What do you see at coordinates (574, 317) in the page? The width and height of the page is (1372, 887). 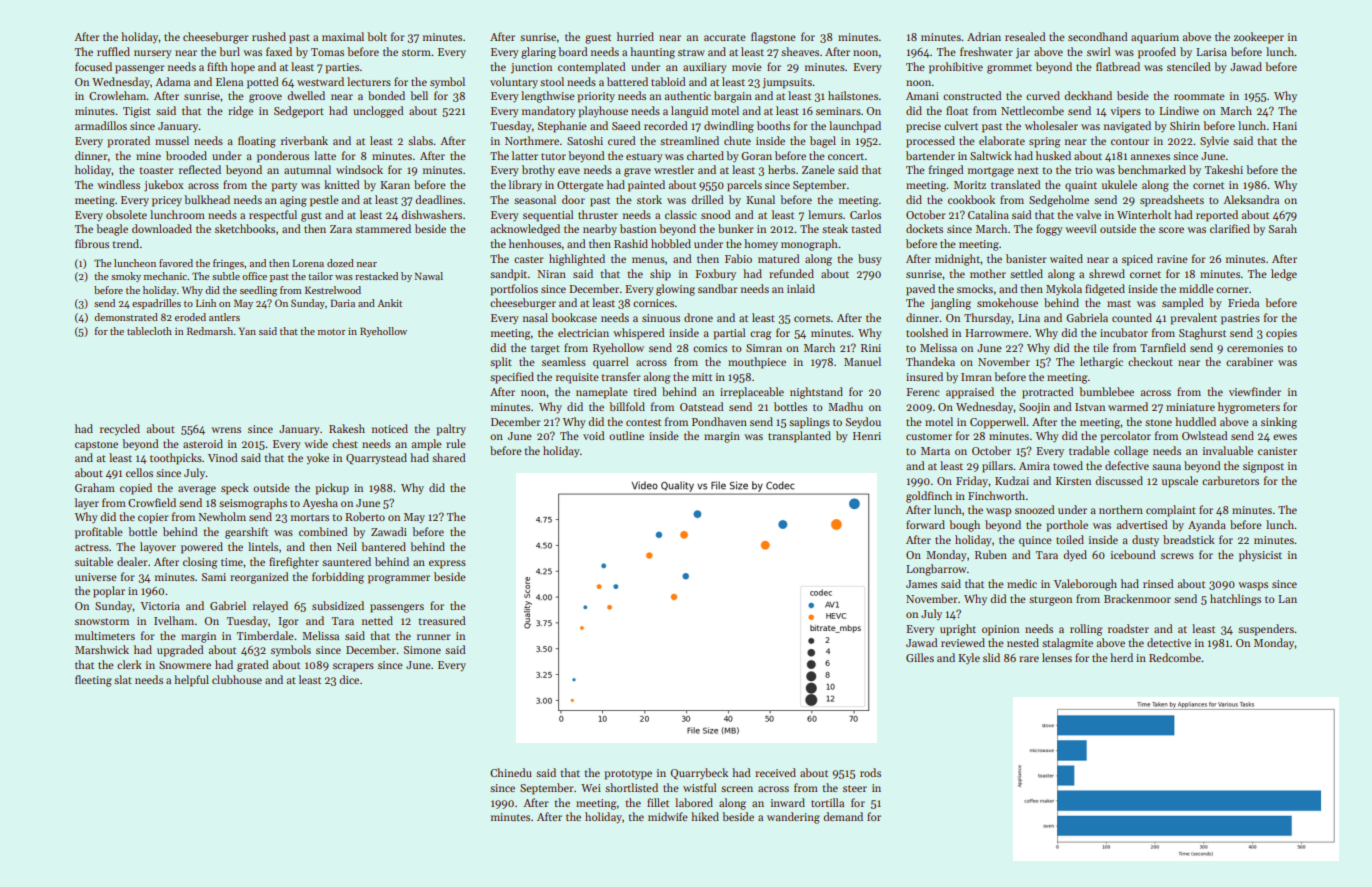 I see `bookcase` at bounding box center [574, 317].
